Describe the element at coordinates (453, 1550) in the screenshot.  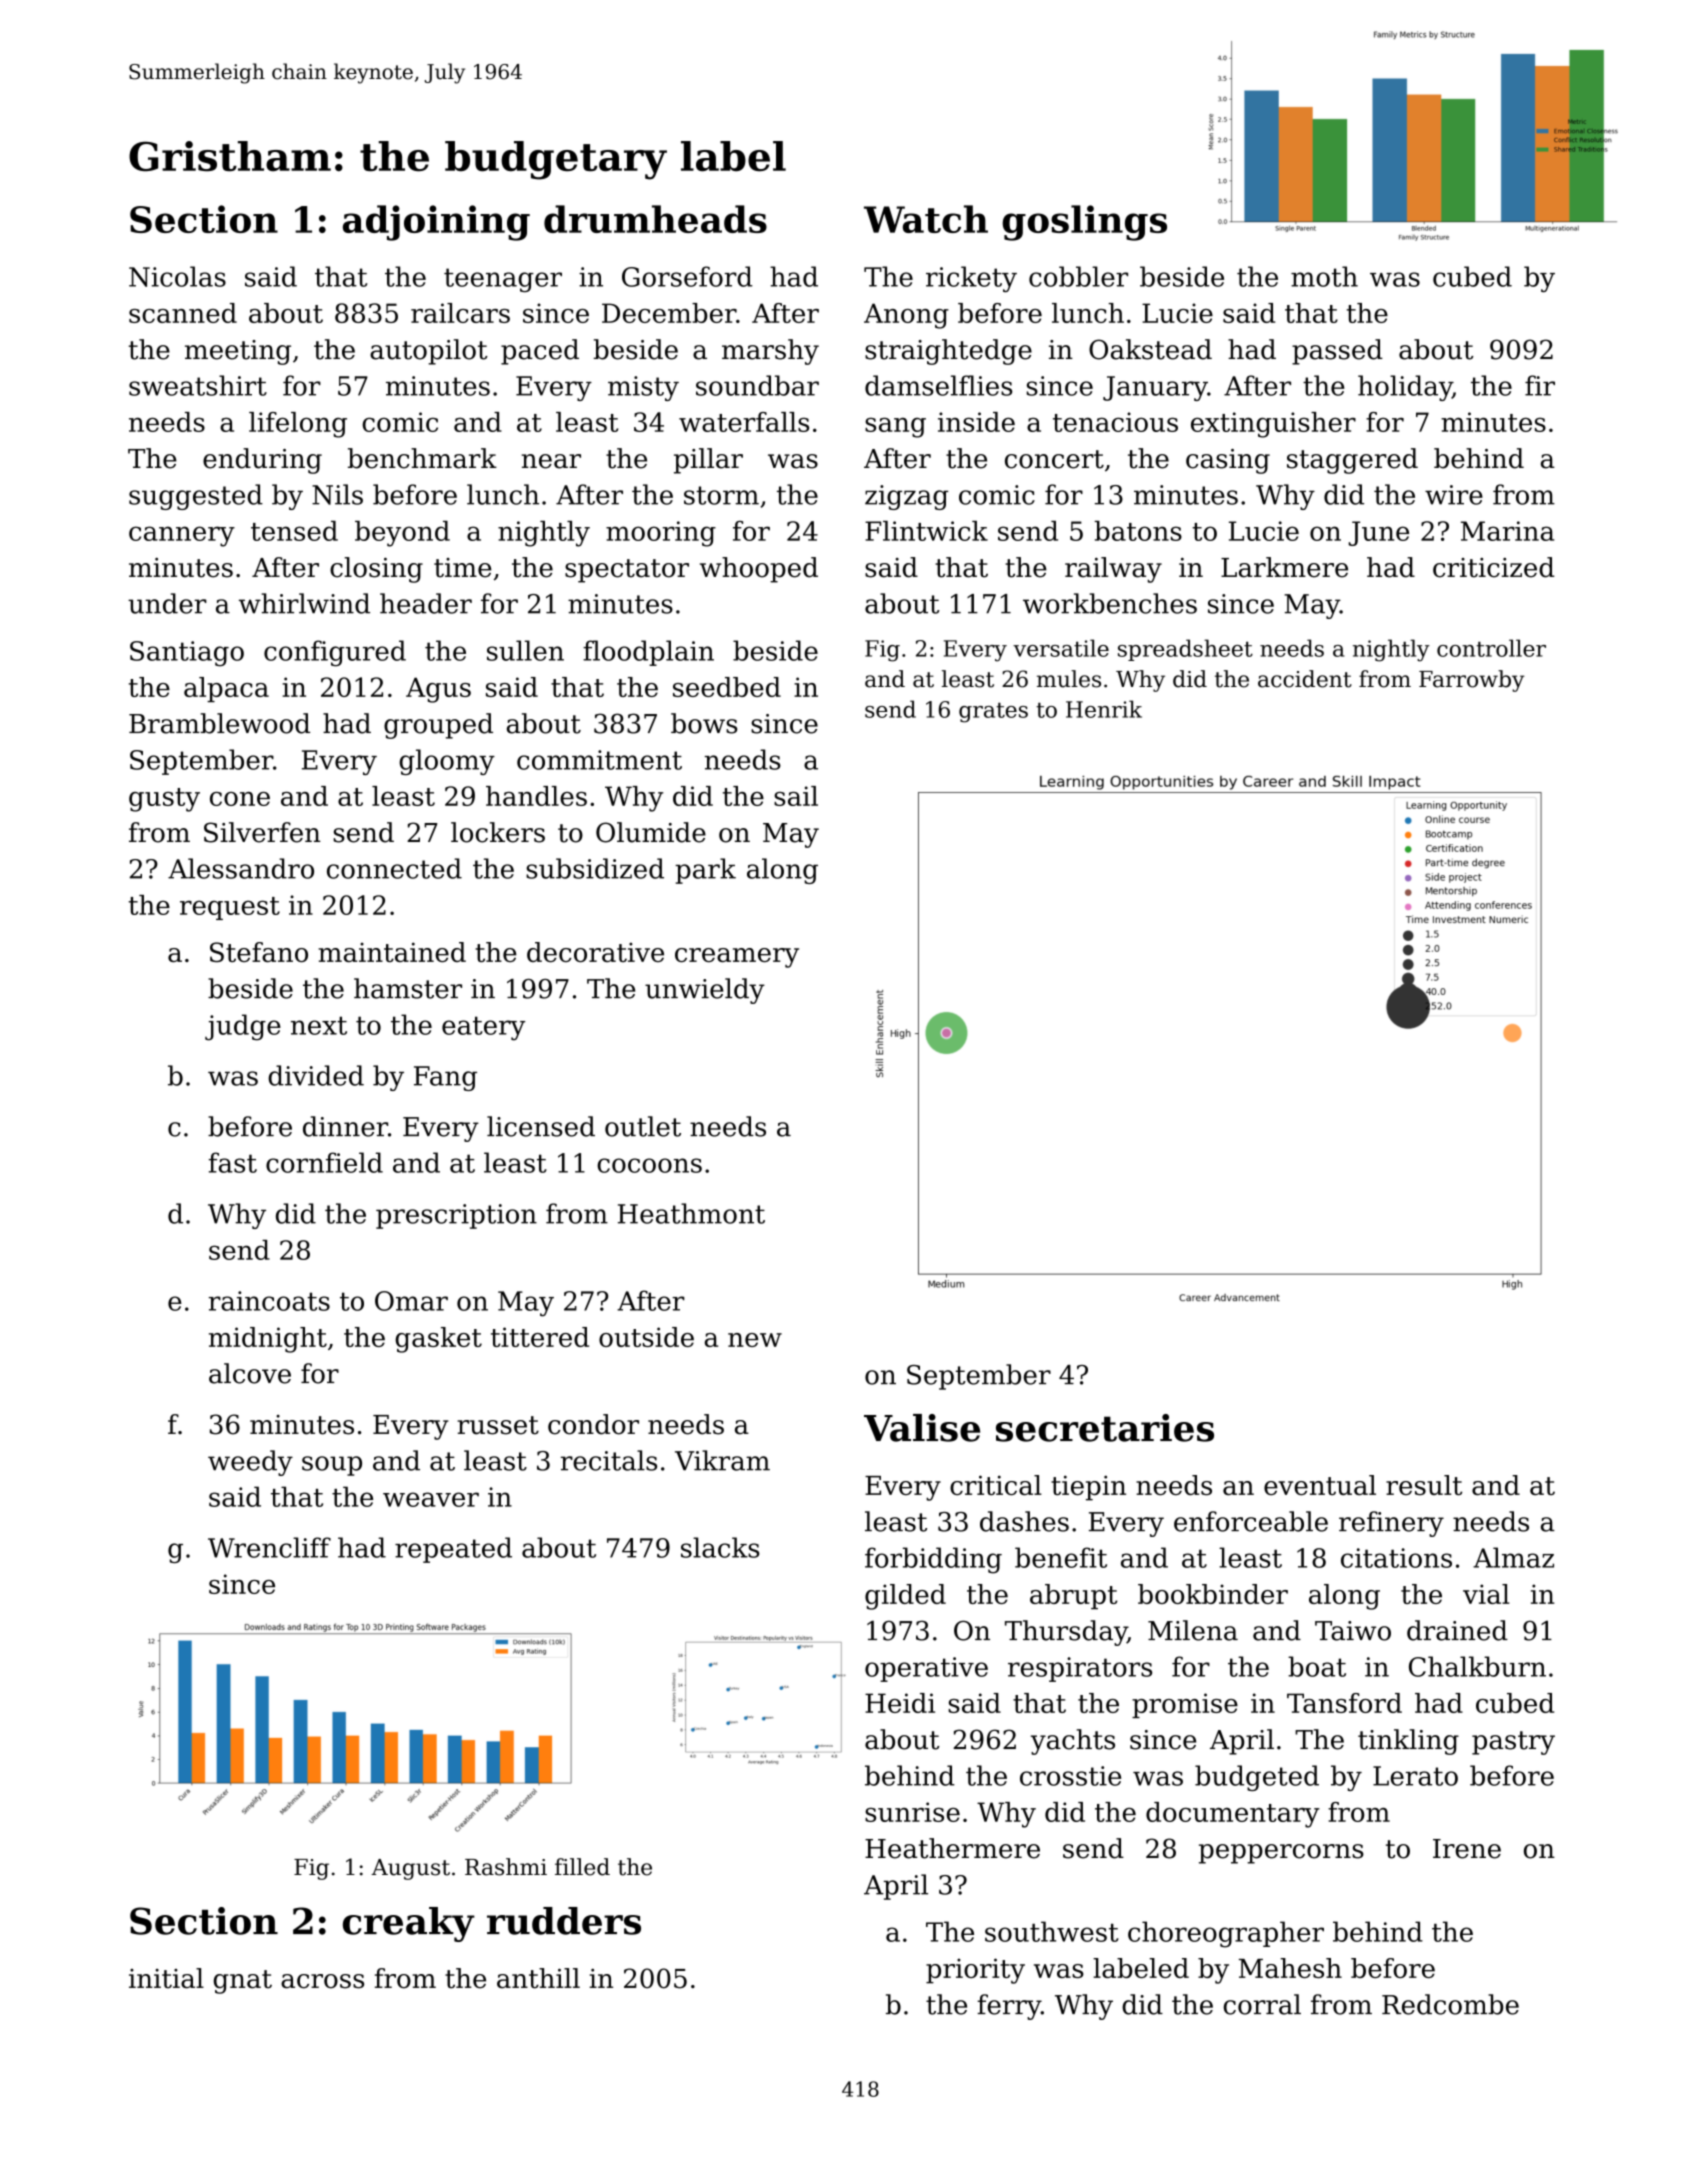
I see `repeated` at that location.
